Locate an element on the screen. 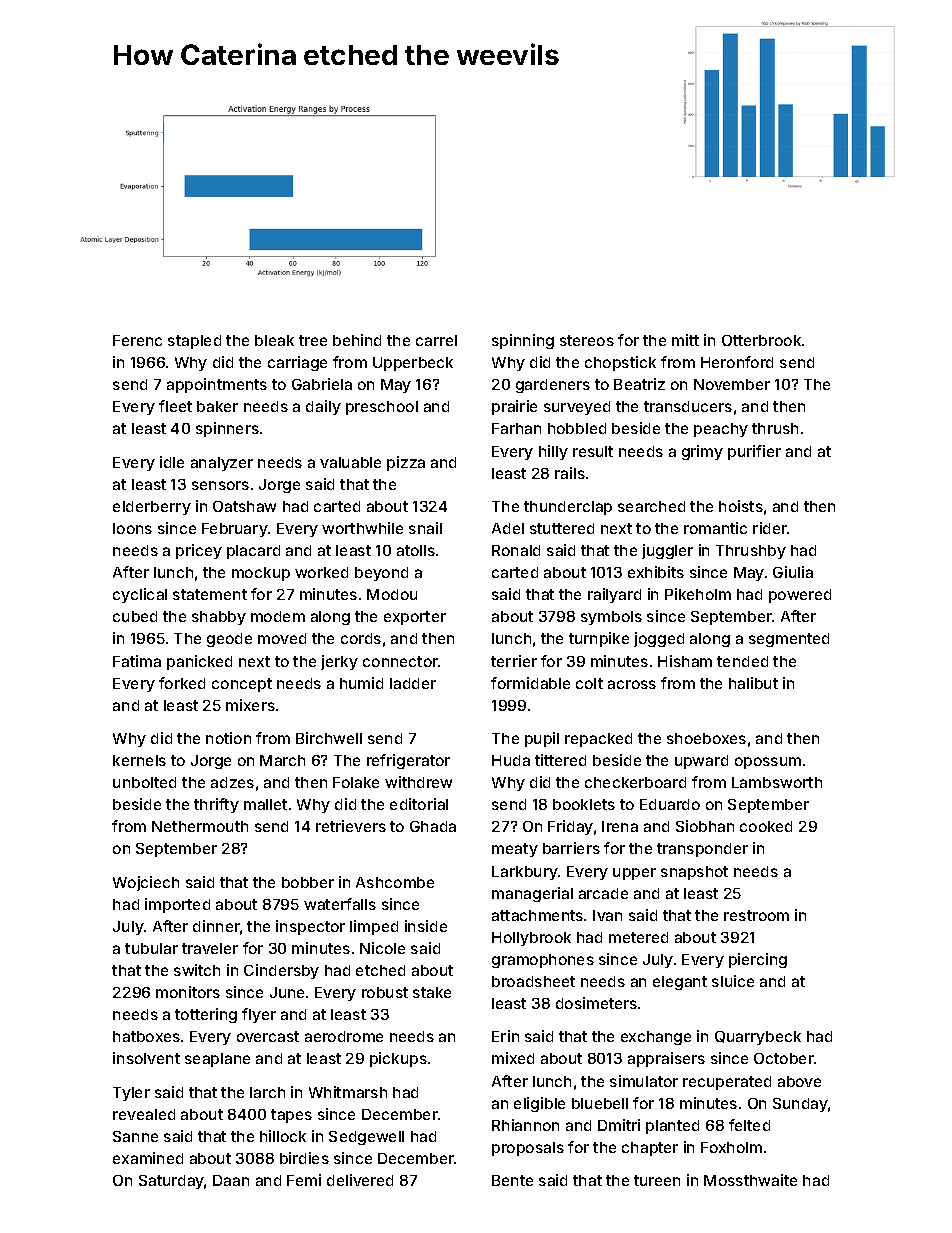 This screenshot has width=952, height=1233. chopstick is located at coordinates (620, 363).
